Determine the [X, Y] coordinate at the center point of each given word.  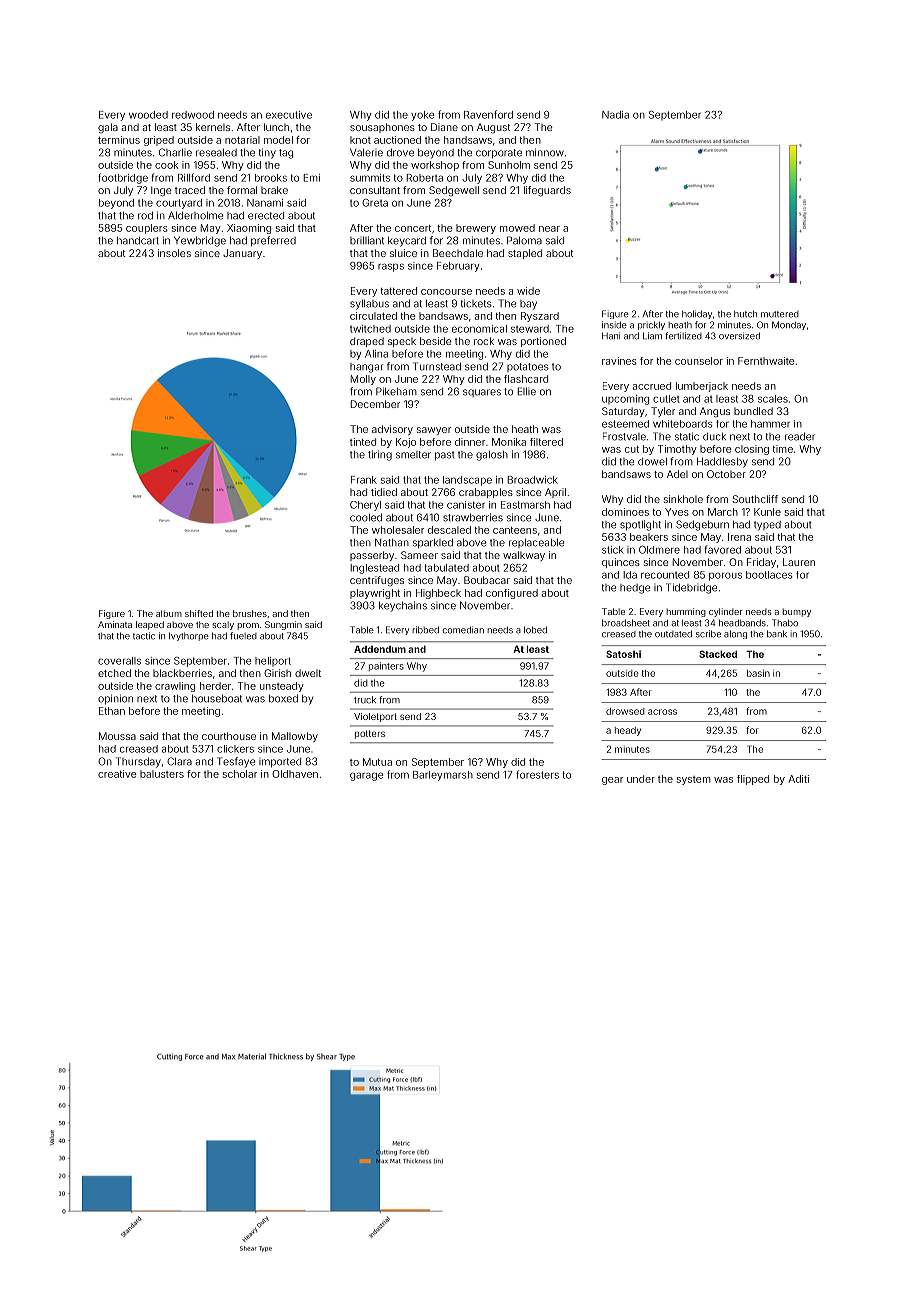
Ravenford [488, 114]
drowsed [625, 711]
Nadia [615, 115]
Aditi [799, 779]
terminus [119, 140]
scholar [240, 774]
